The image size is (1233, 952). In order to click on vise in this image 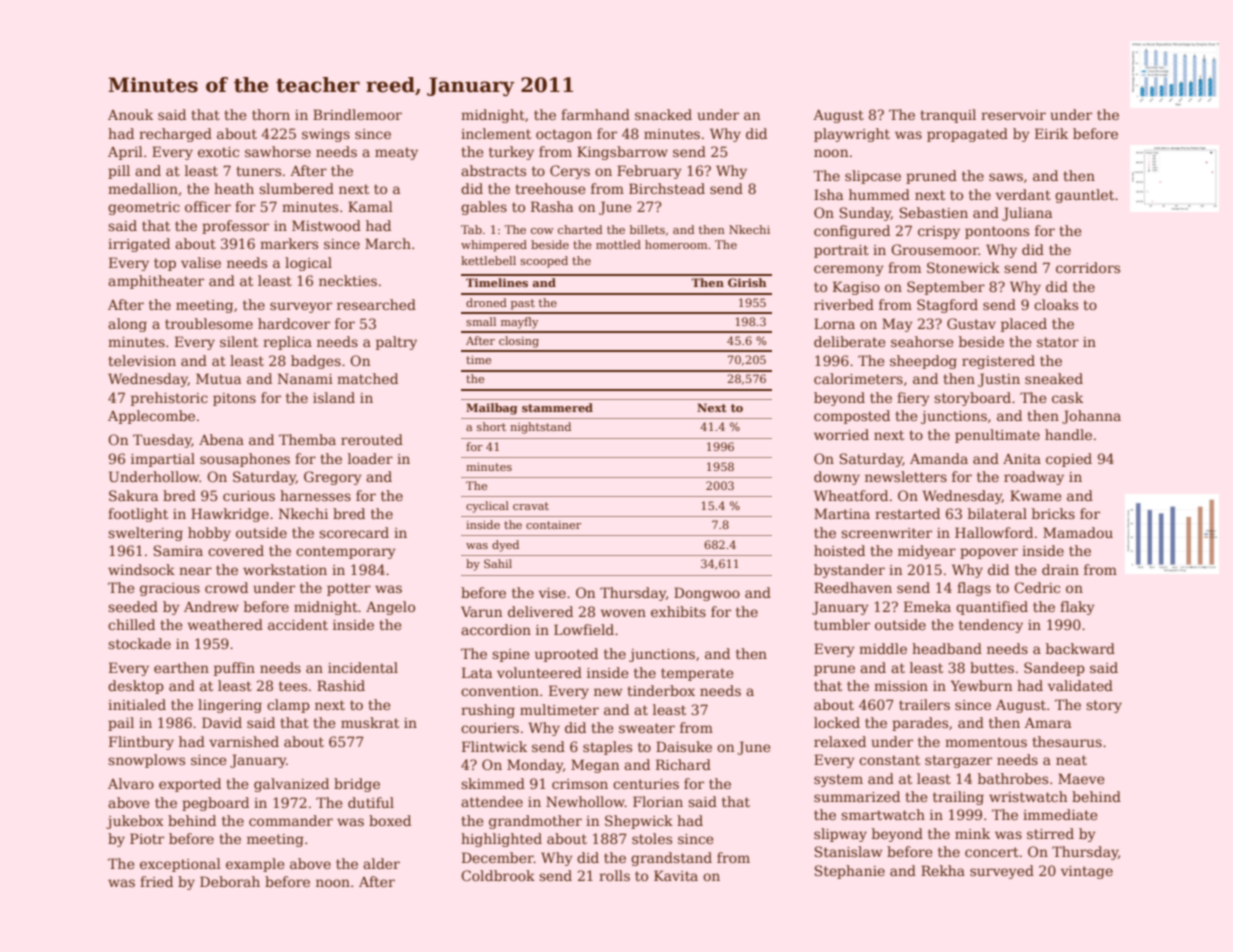, I will do `click(552, 593)`.
